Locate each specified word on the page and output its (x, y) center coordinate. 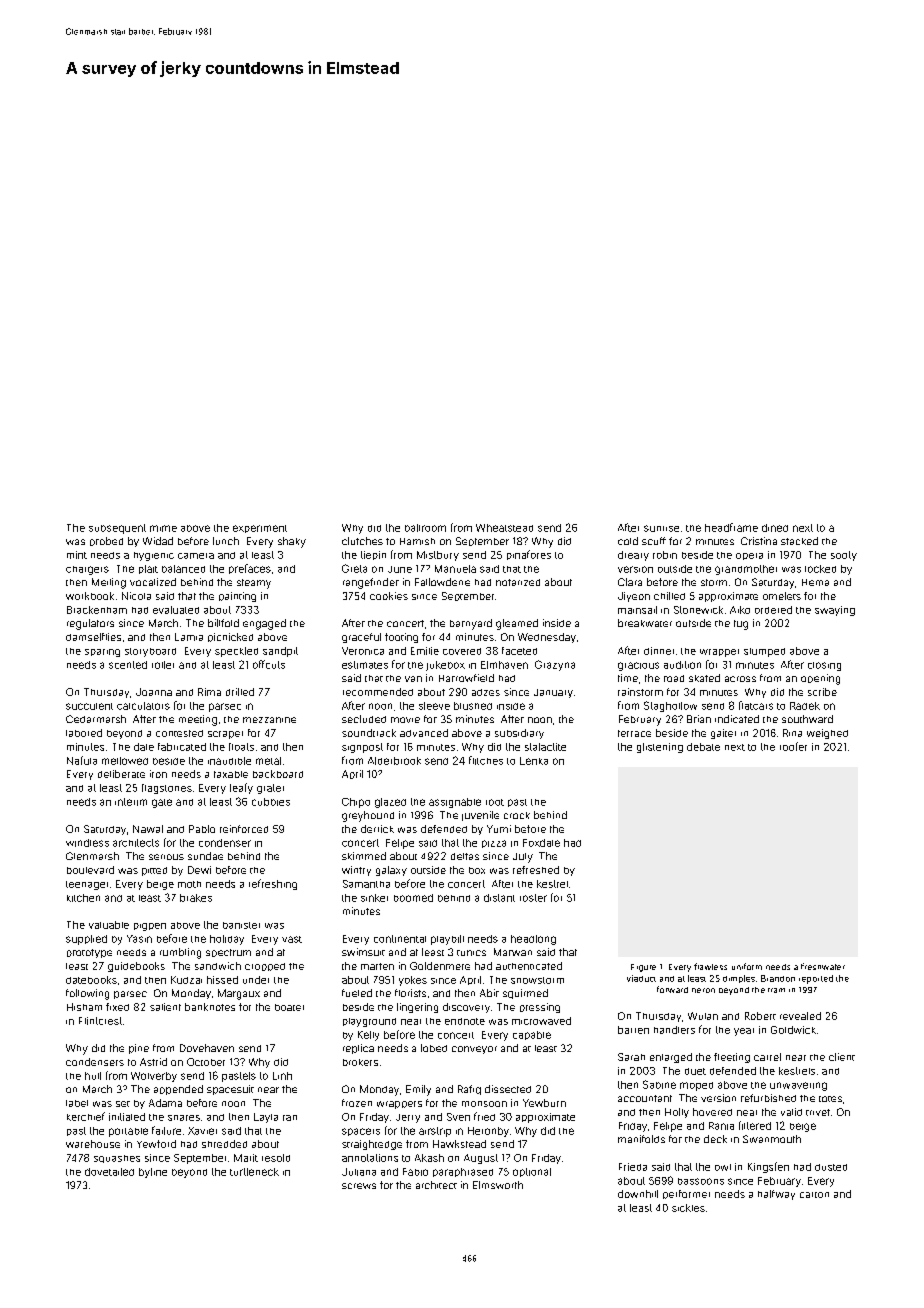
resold (276, 1158)
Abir (489, 993)
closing (824, 666)
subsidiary (519, 734)
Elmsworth (498, 1185)
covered (462, 651)
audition (682, 665)
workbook (90, 596)
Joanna (154, 692)
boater (289, 1007)
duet (695, 1071)
